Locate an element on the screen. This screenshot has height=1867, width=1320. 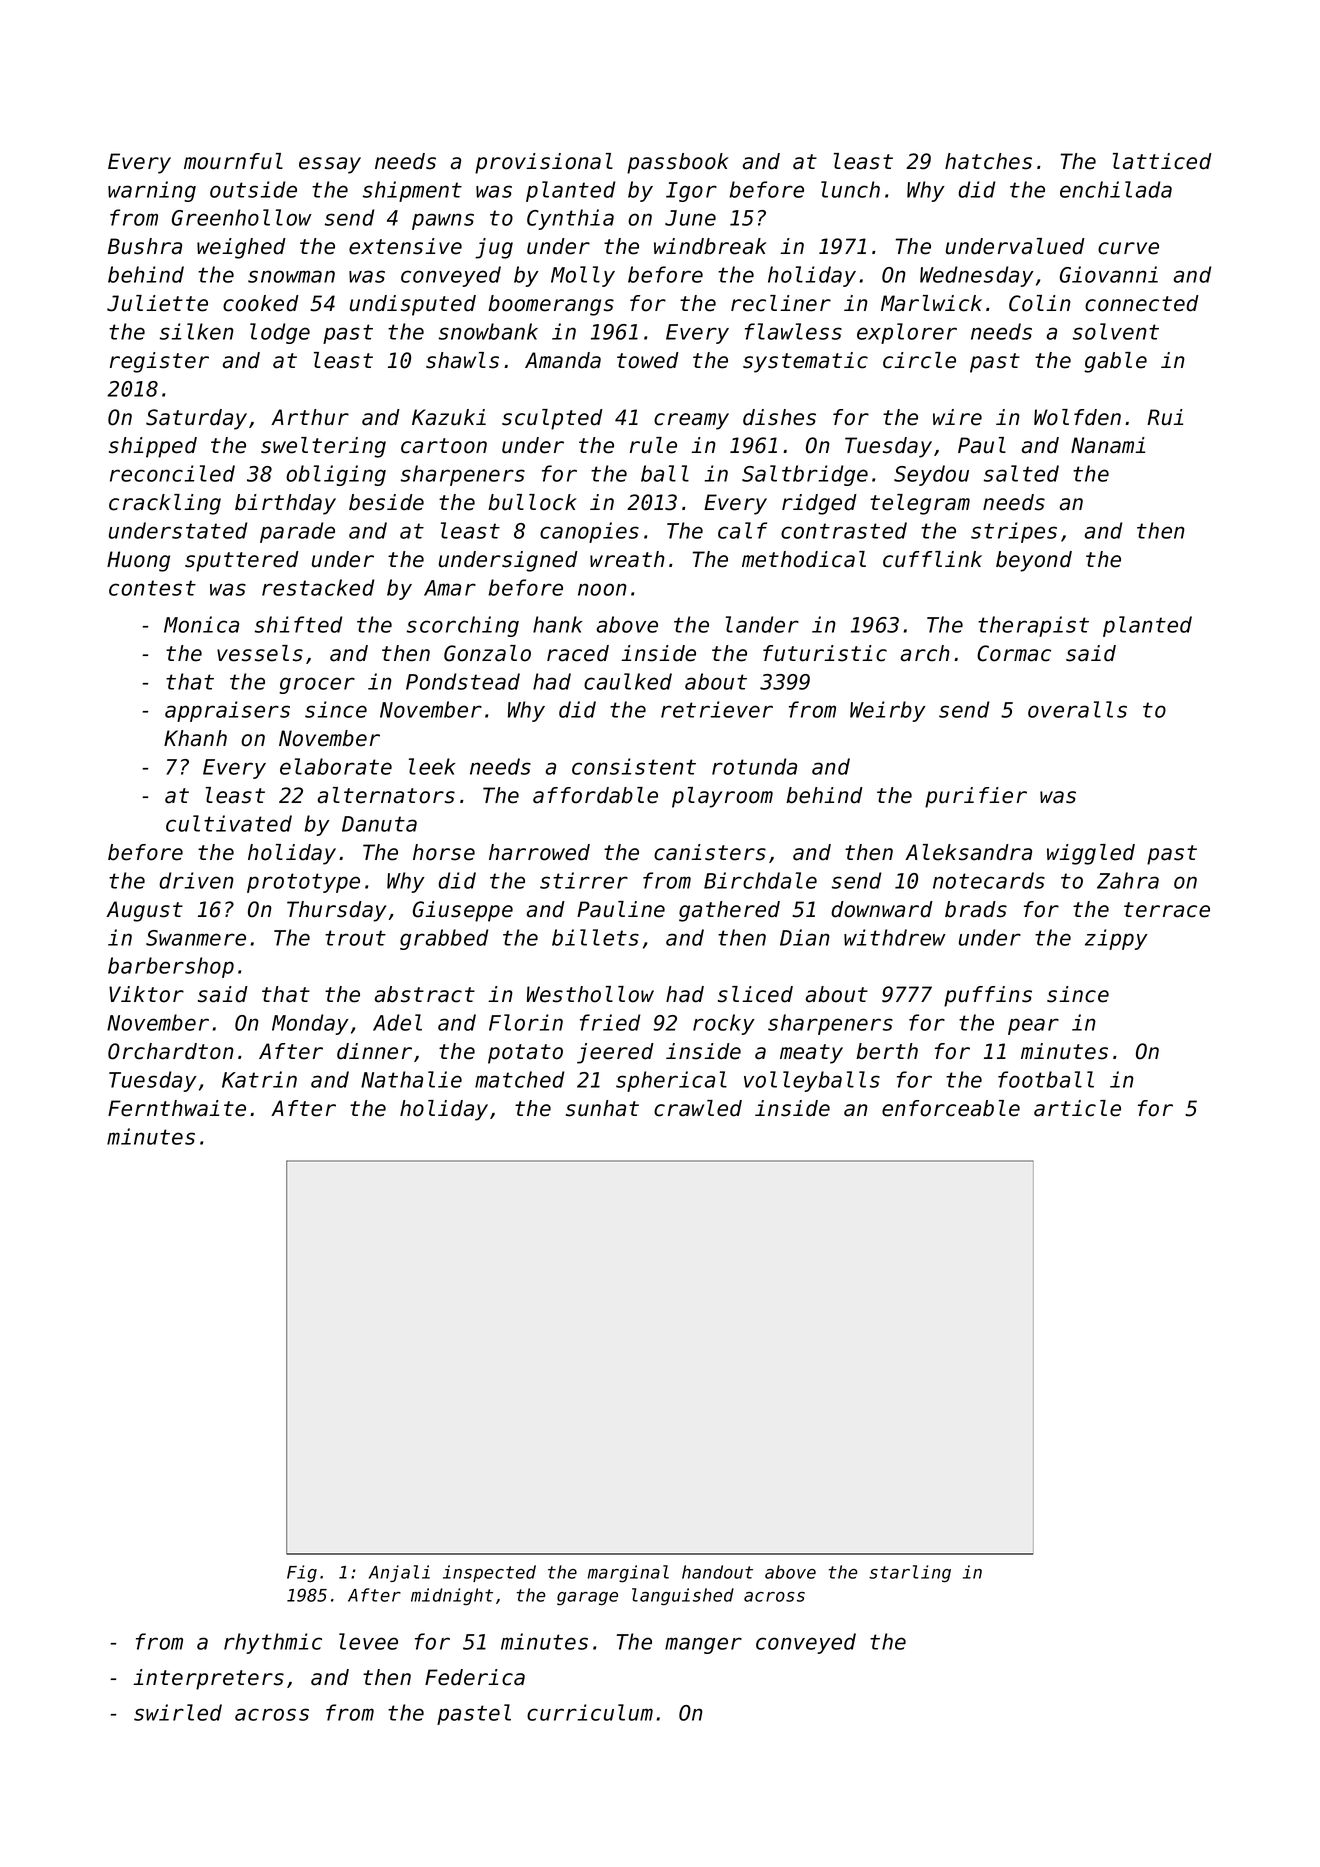
Saltbridge is located at coordinates (805, 475).
